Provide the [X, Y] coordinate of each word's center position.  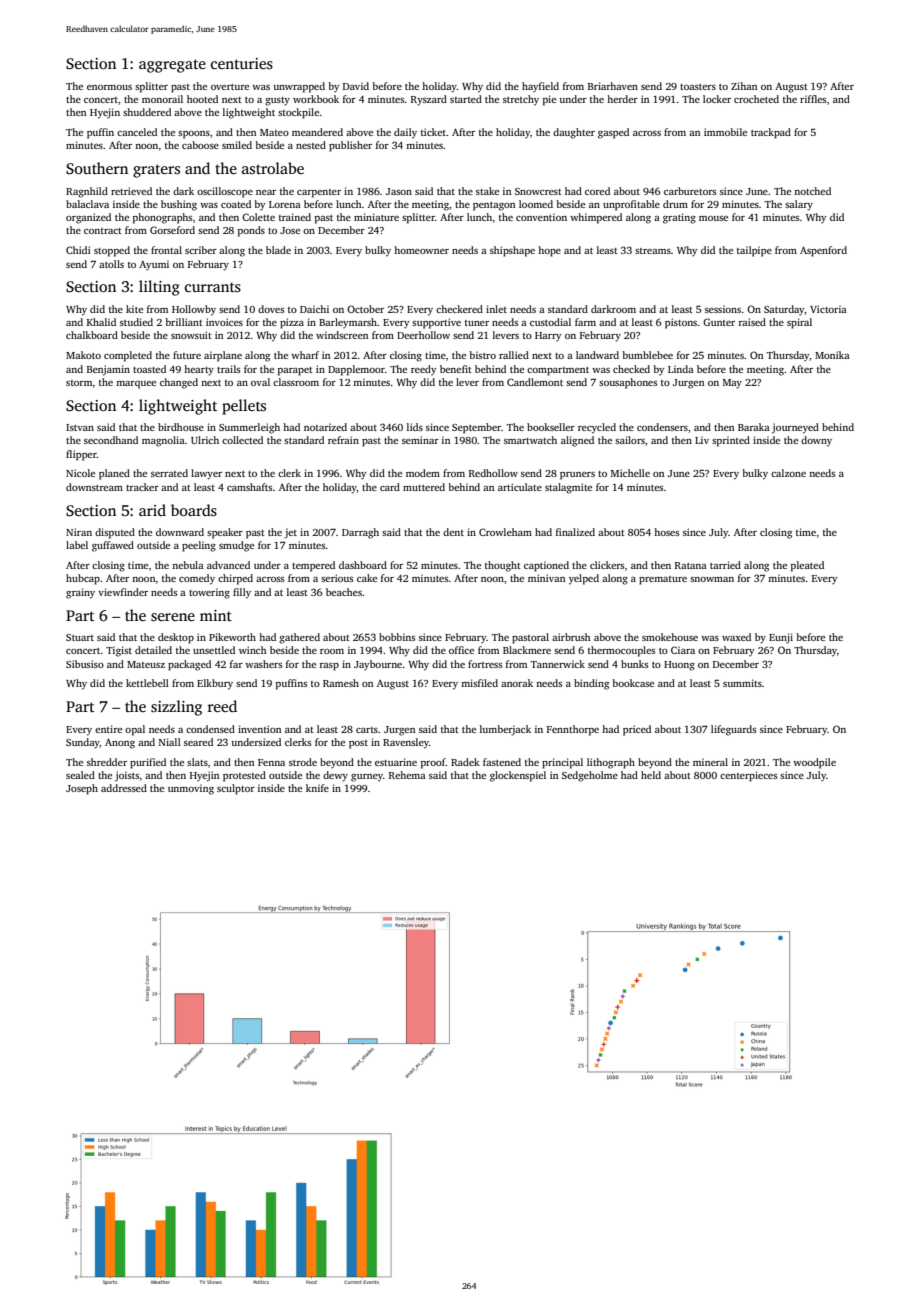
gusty [277, 101]
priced [637, 730]
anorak [517, 683]
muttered [424, 487]
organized [88, 218]
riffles [813, 99]
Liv [702, 440]
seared [198, 742]
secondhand [111, 440]
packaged [189, 665]
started [466, 99]
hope [549, 251]
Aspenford [823, 251]
